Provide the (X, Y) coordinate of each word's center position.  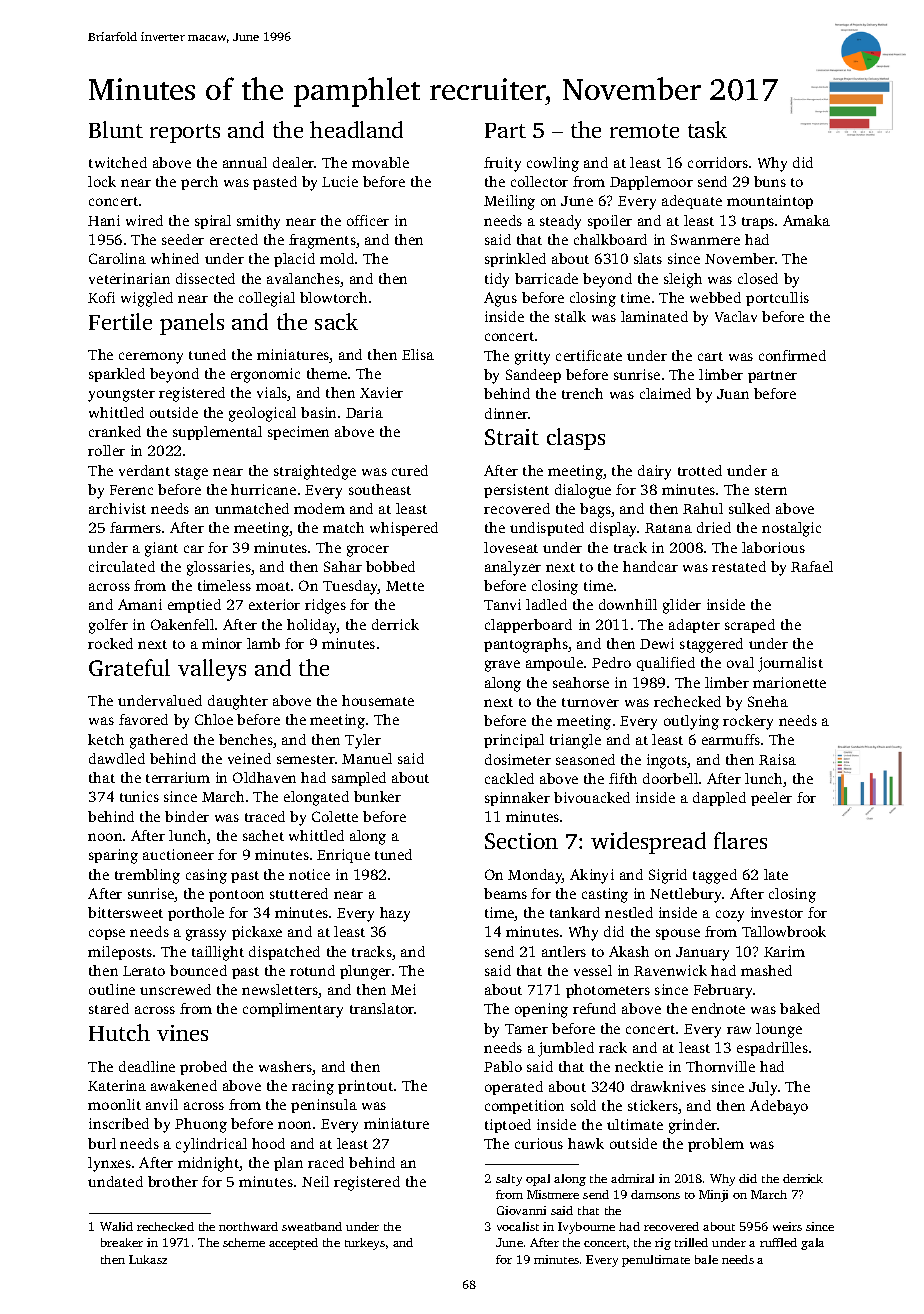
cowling (553, 164)
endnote (718, 1008)
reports (185, 133)
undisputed (547, 529)
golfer (108, 626)
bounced (198, 970)
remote (644, 131)
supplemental (217, 433)
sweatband (312, 1226)
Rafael (812, 566)
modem (319, 508)
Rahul (703, 508)
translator (382, 1008)
